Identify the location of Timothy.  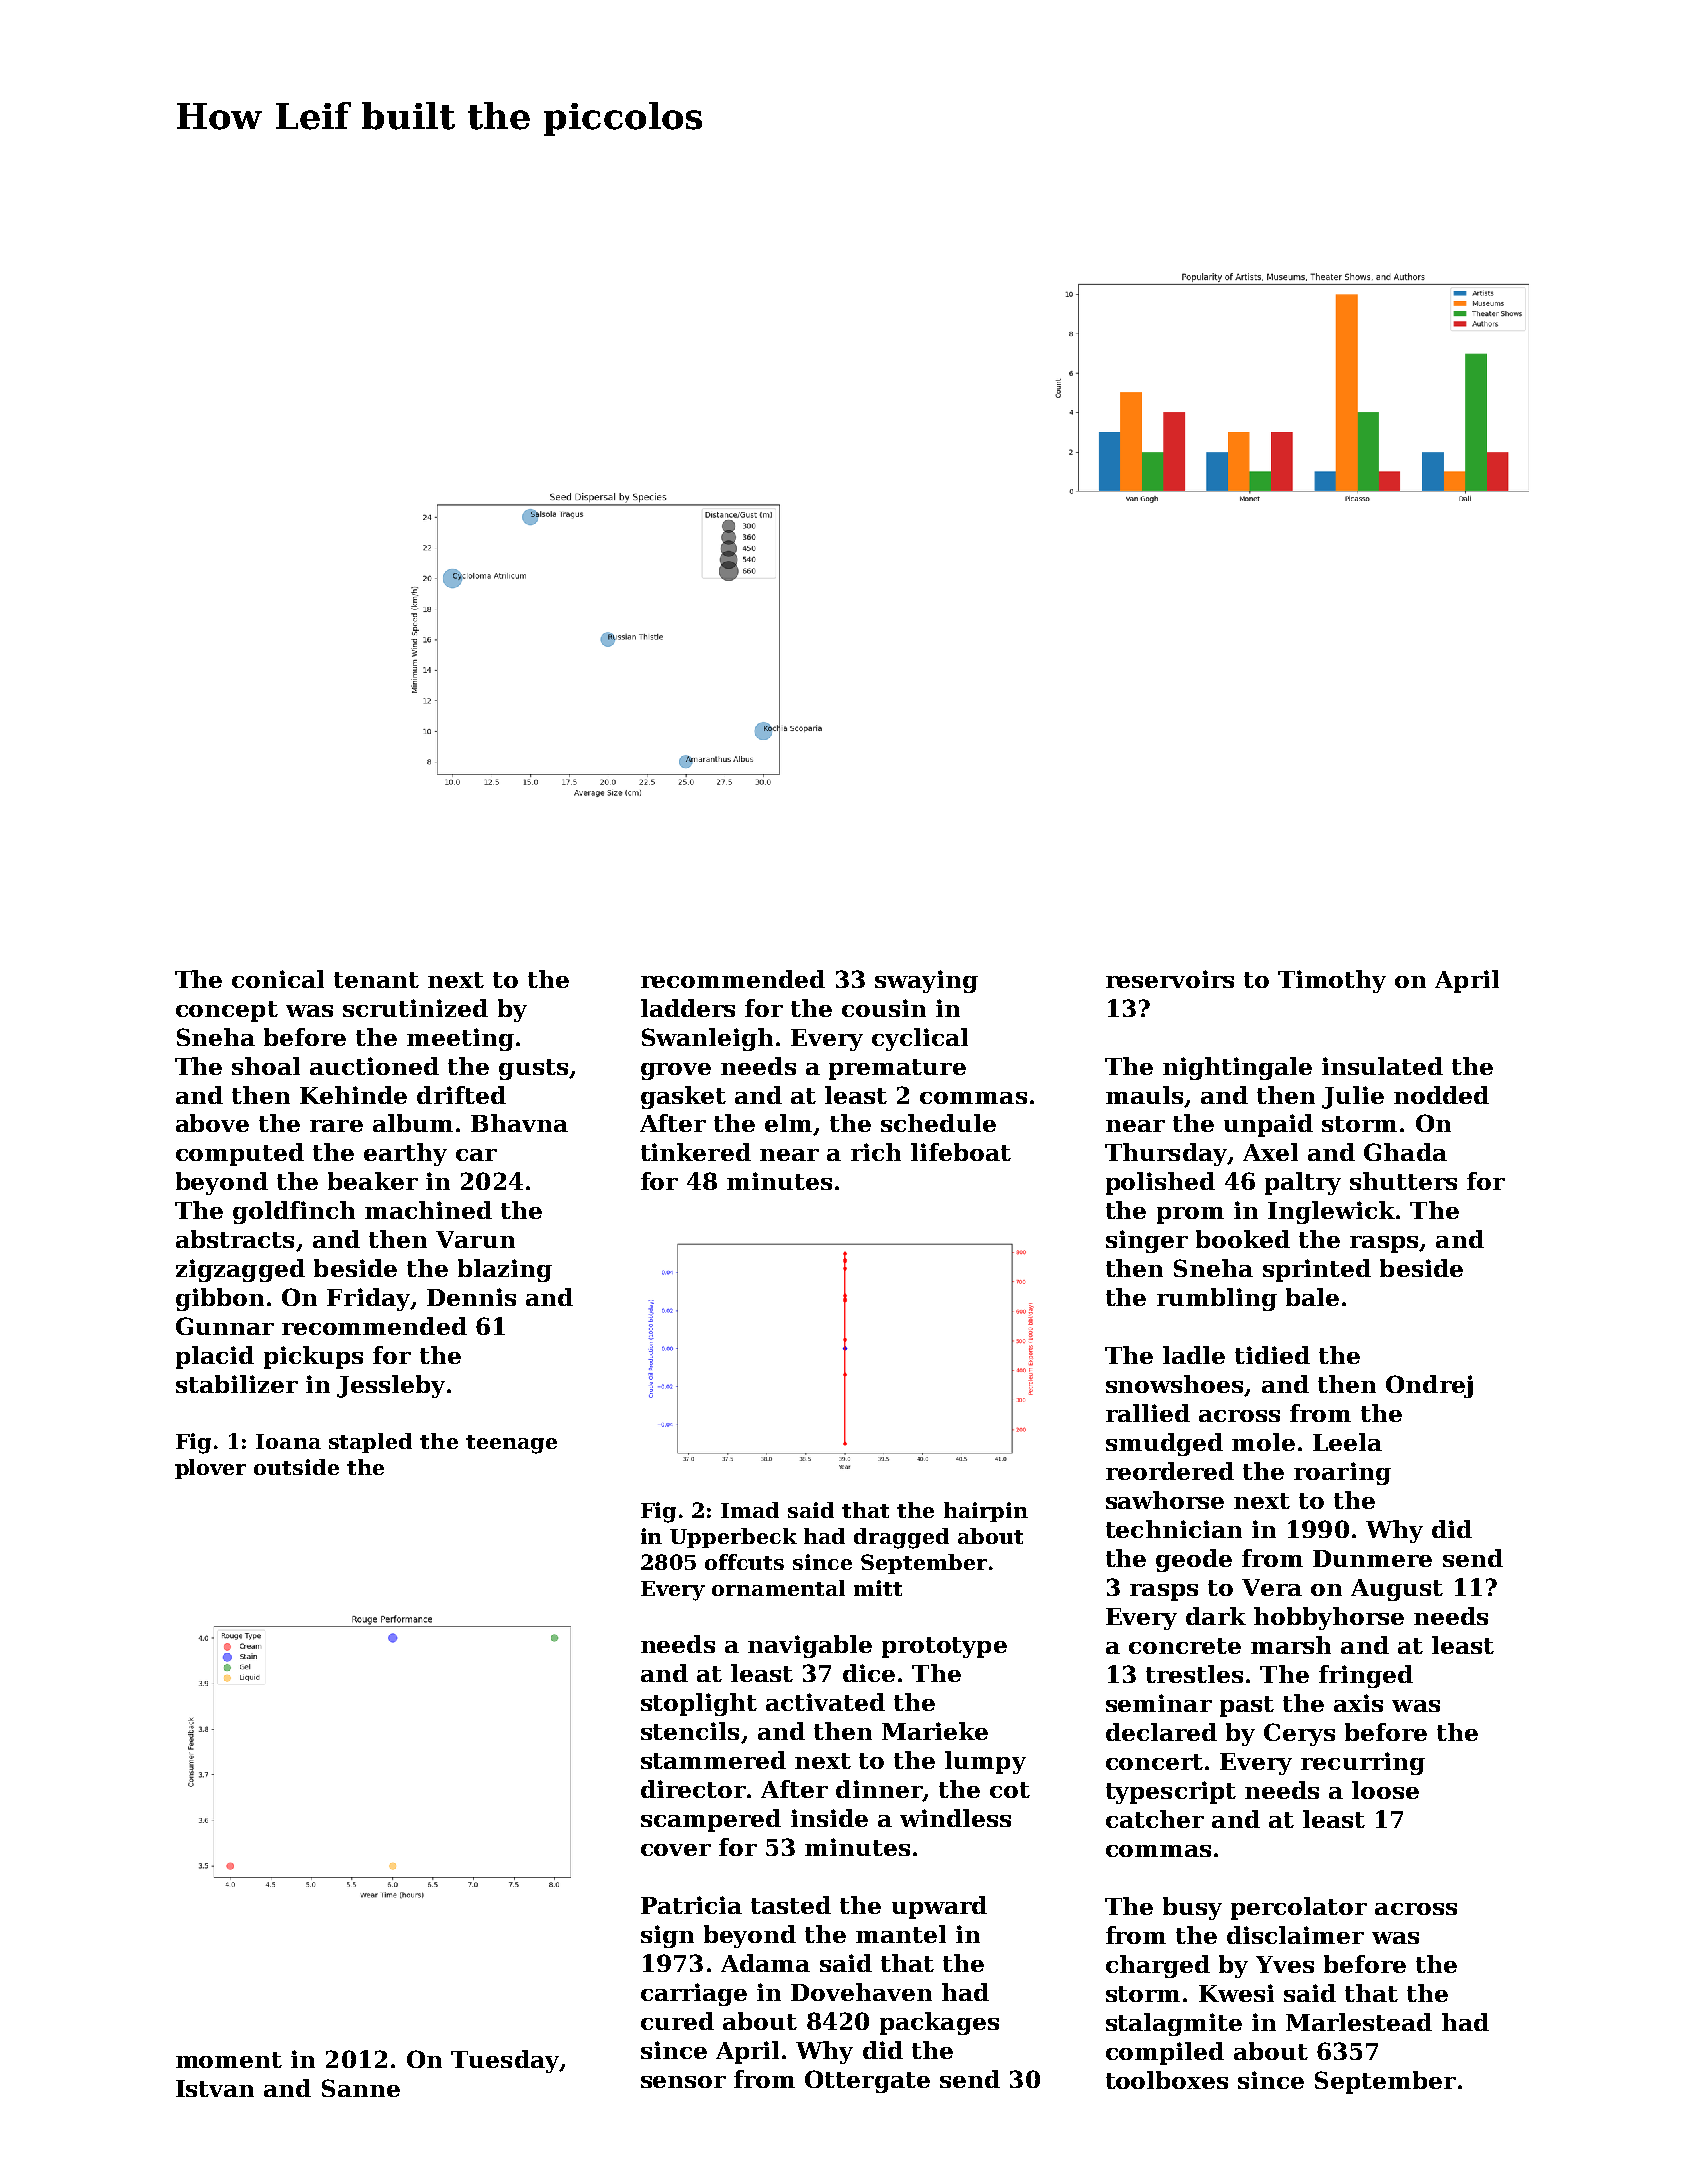
(1332, 981).
